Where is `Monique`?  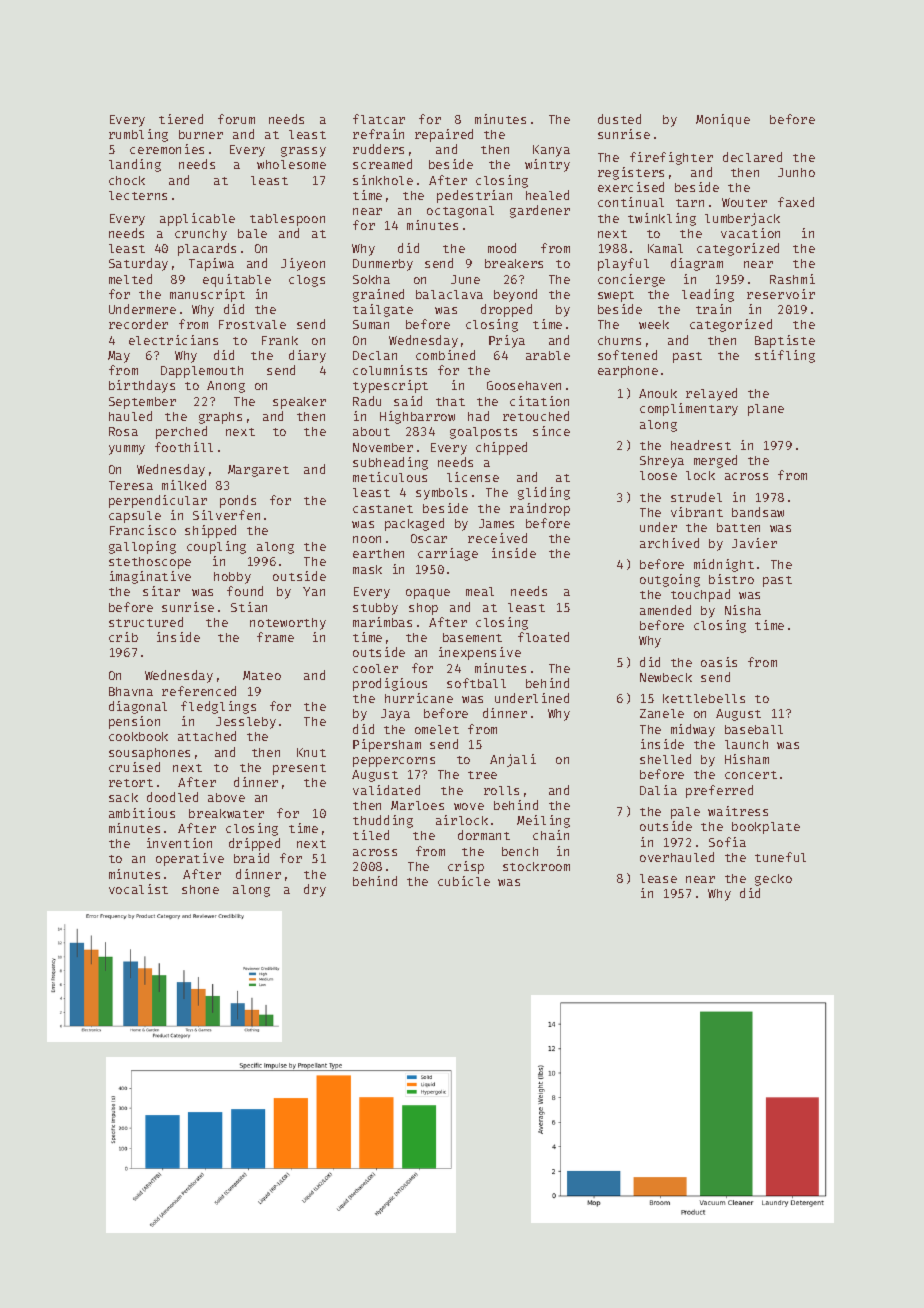
Monique is located at coordinates (723, 120).
